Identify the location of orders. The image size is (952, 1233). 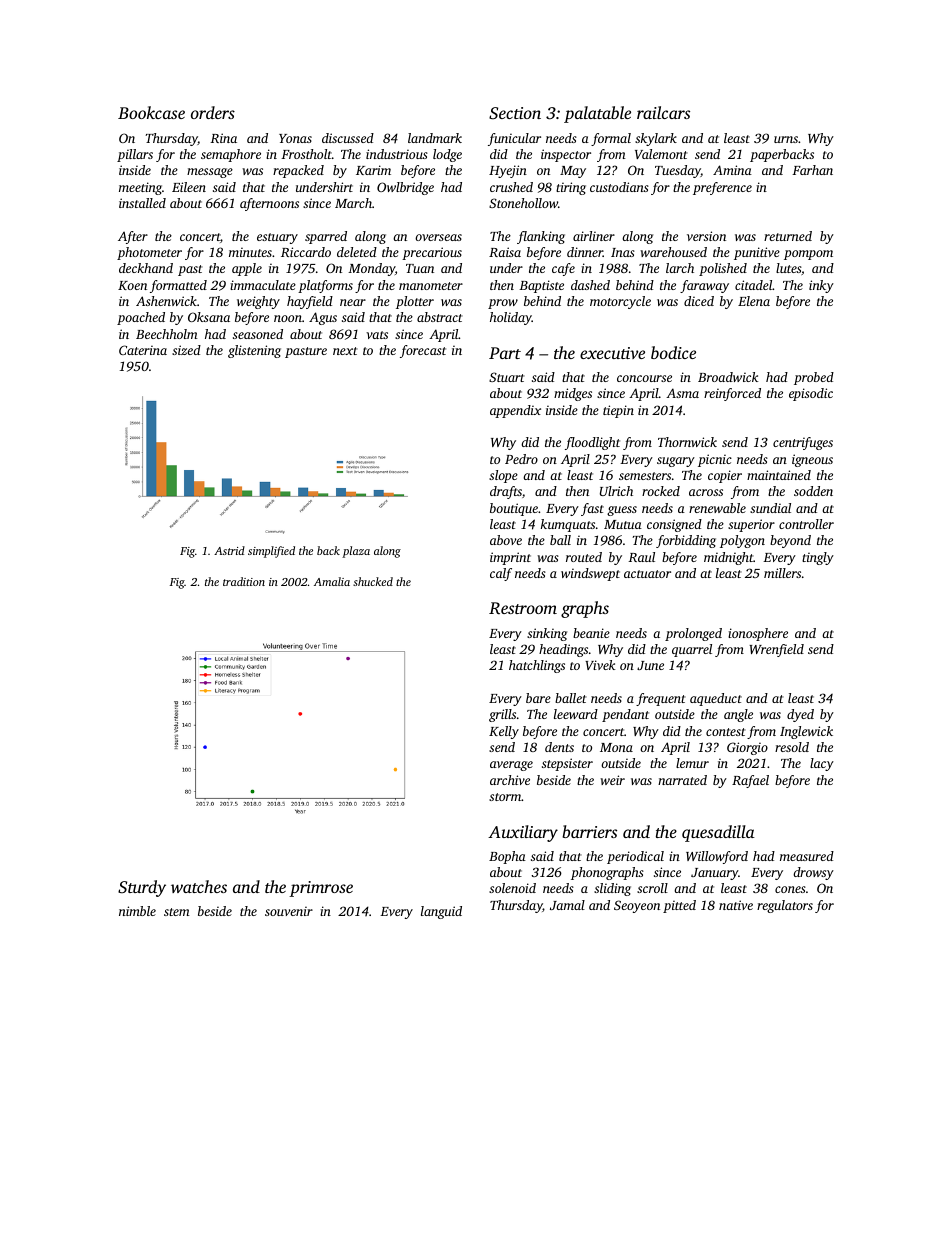
(213, 112).
